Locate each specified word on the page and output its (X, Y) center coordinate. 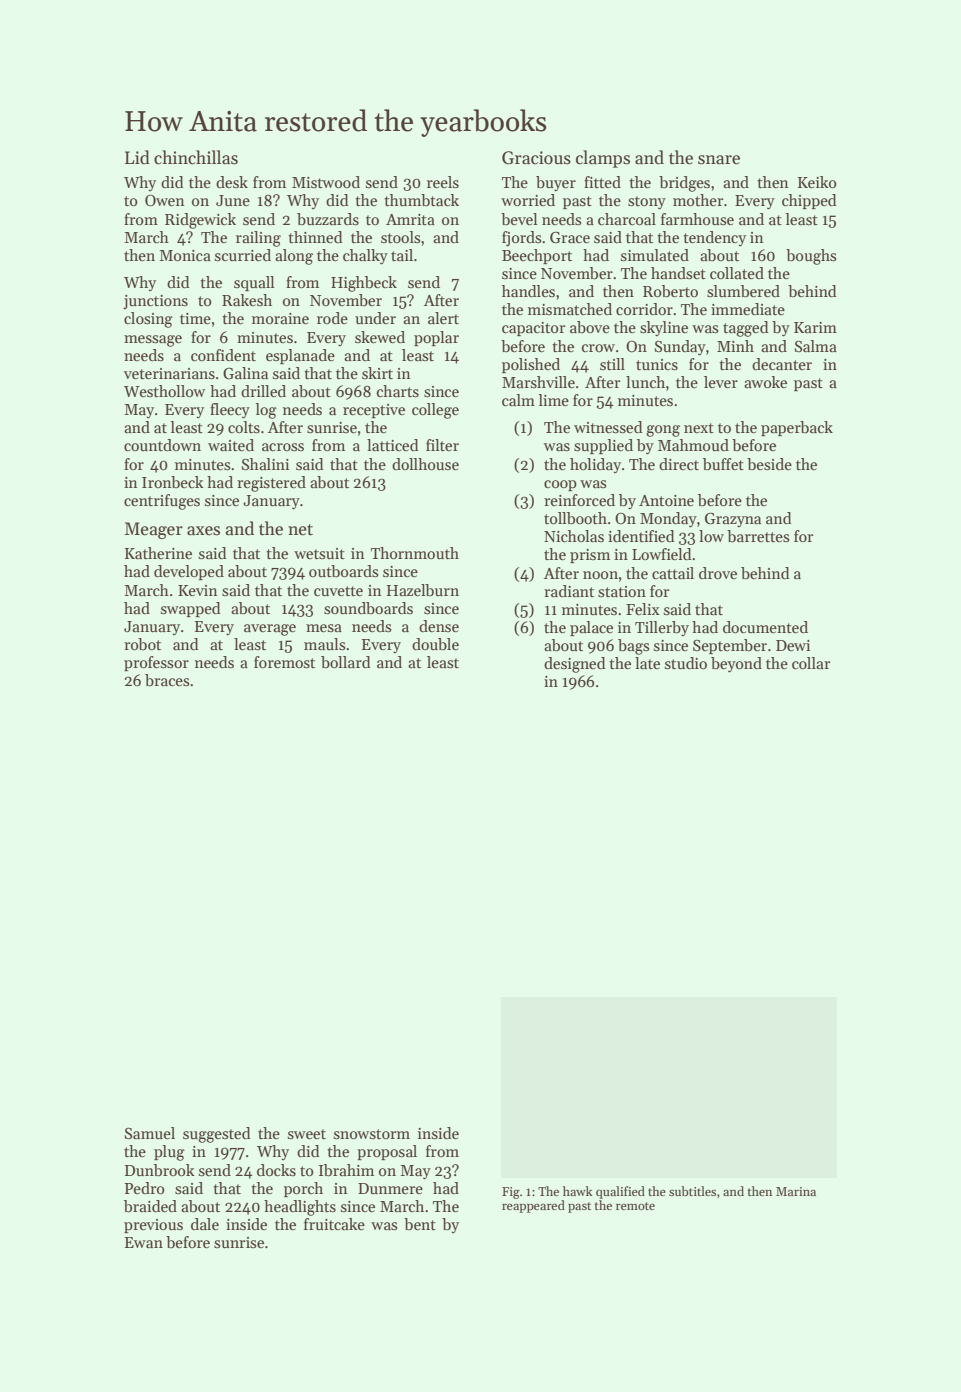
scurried (243, 255)
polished (531, 365)
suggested (216, 1135)
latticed (392, 445)
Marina (796, 1191)
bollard (345, 662)
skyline (664, 328)
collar (811, 663)
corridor (644, 309)
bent (420, 1224)
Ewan (144, 1242)
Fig (511, 1193)
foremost (284, 662)
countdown (162, 445)
